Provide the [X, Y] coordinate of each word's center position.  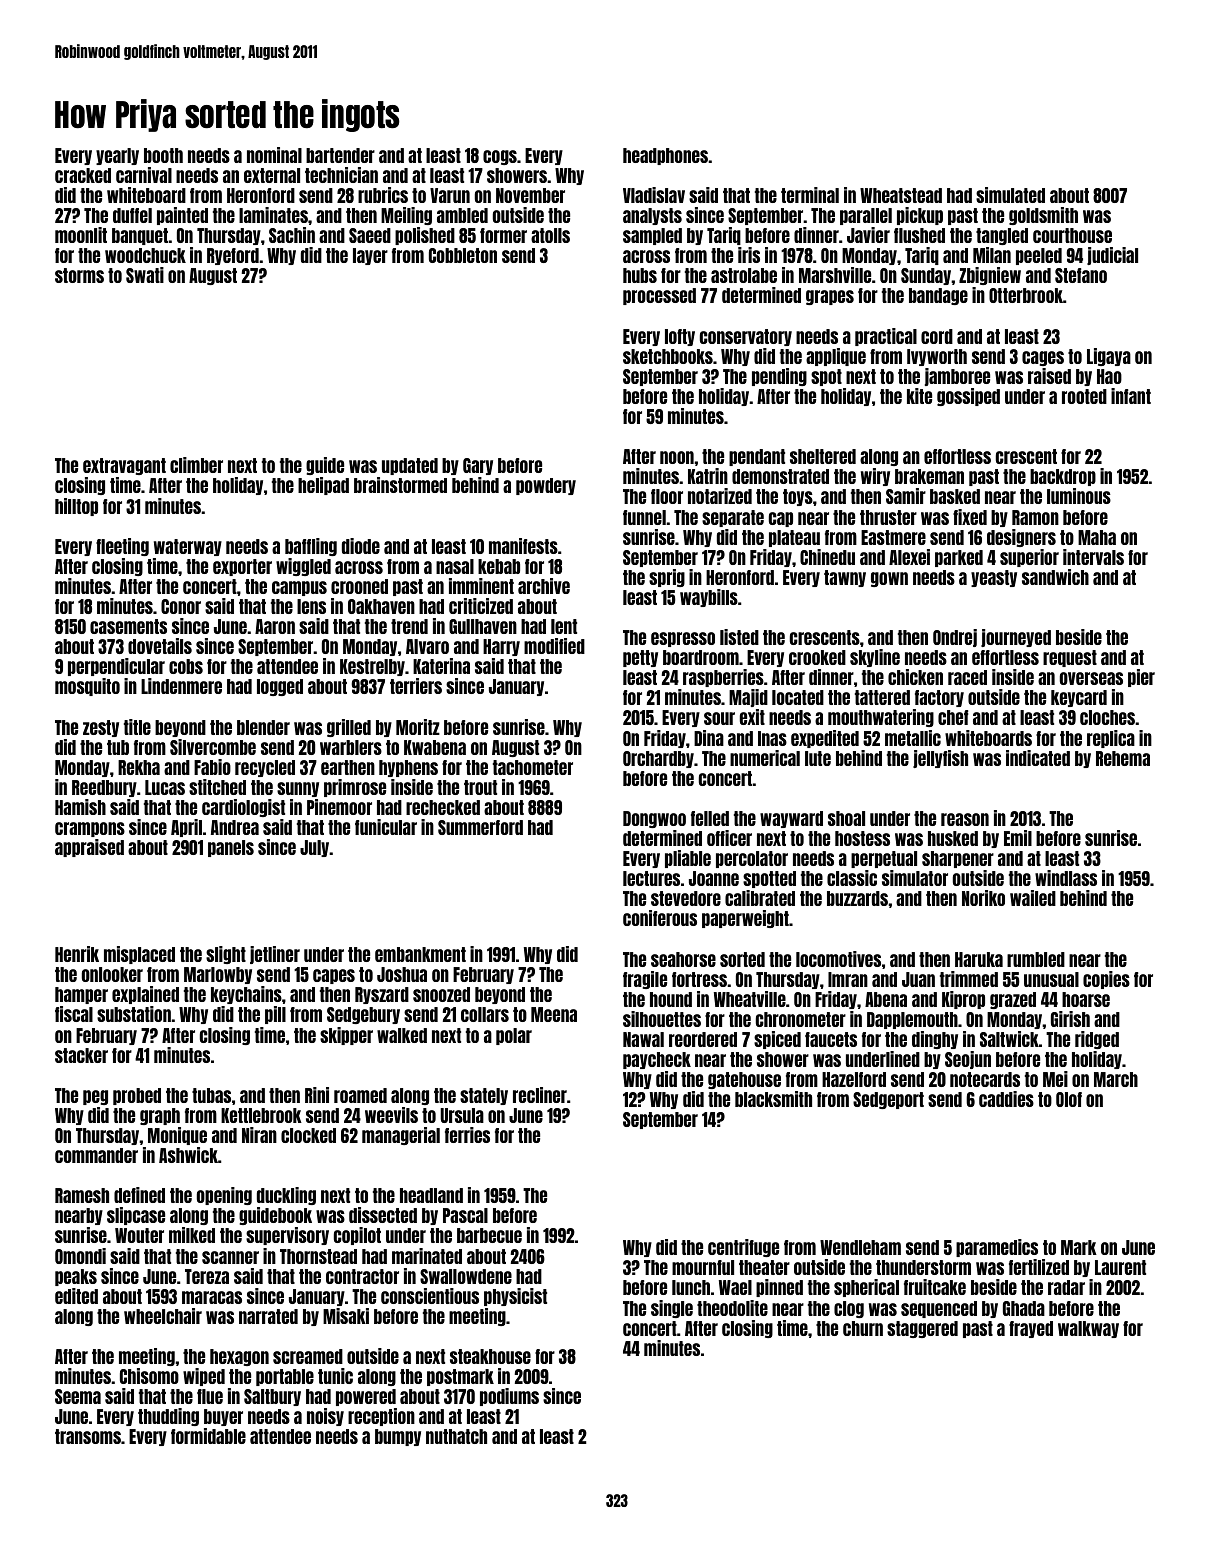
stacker [81, 1055]
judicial [1112, 256]
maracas [212, 1297]
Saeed [370, 235]
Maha [1097, 537]
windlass [1066, 878]
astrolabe [744, 275]
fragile [645, 980]
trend [409, 626]
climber [196, 465]
